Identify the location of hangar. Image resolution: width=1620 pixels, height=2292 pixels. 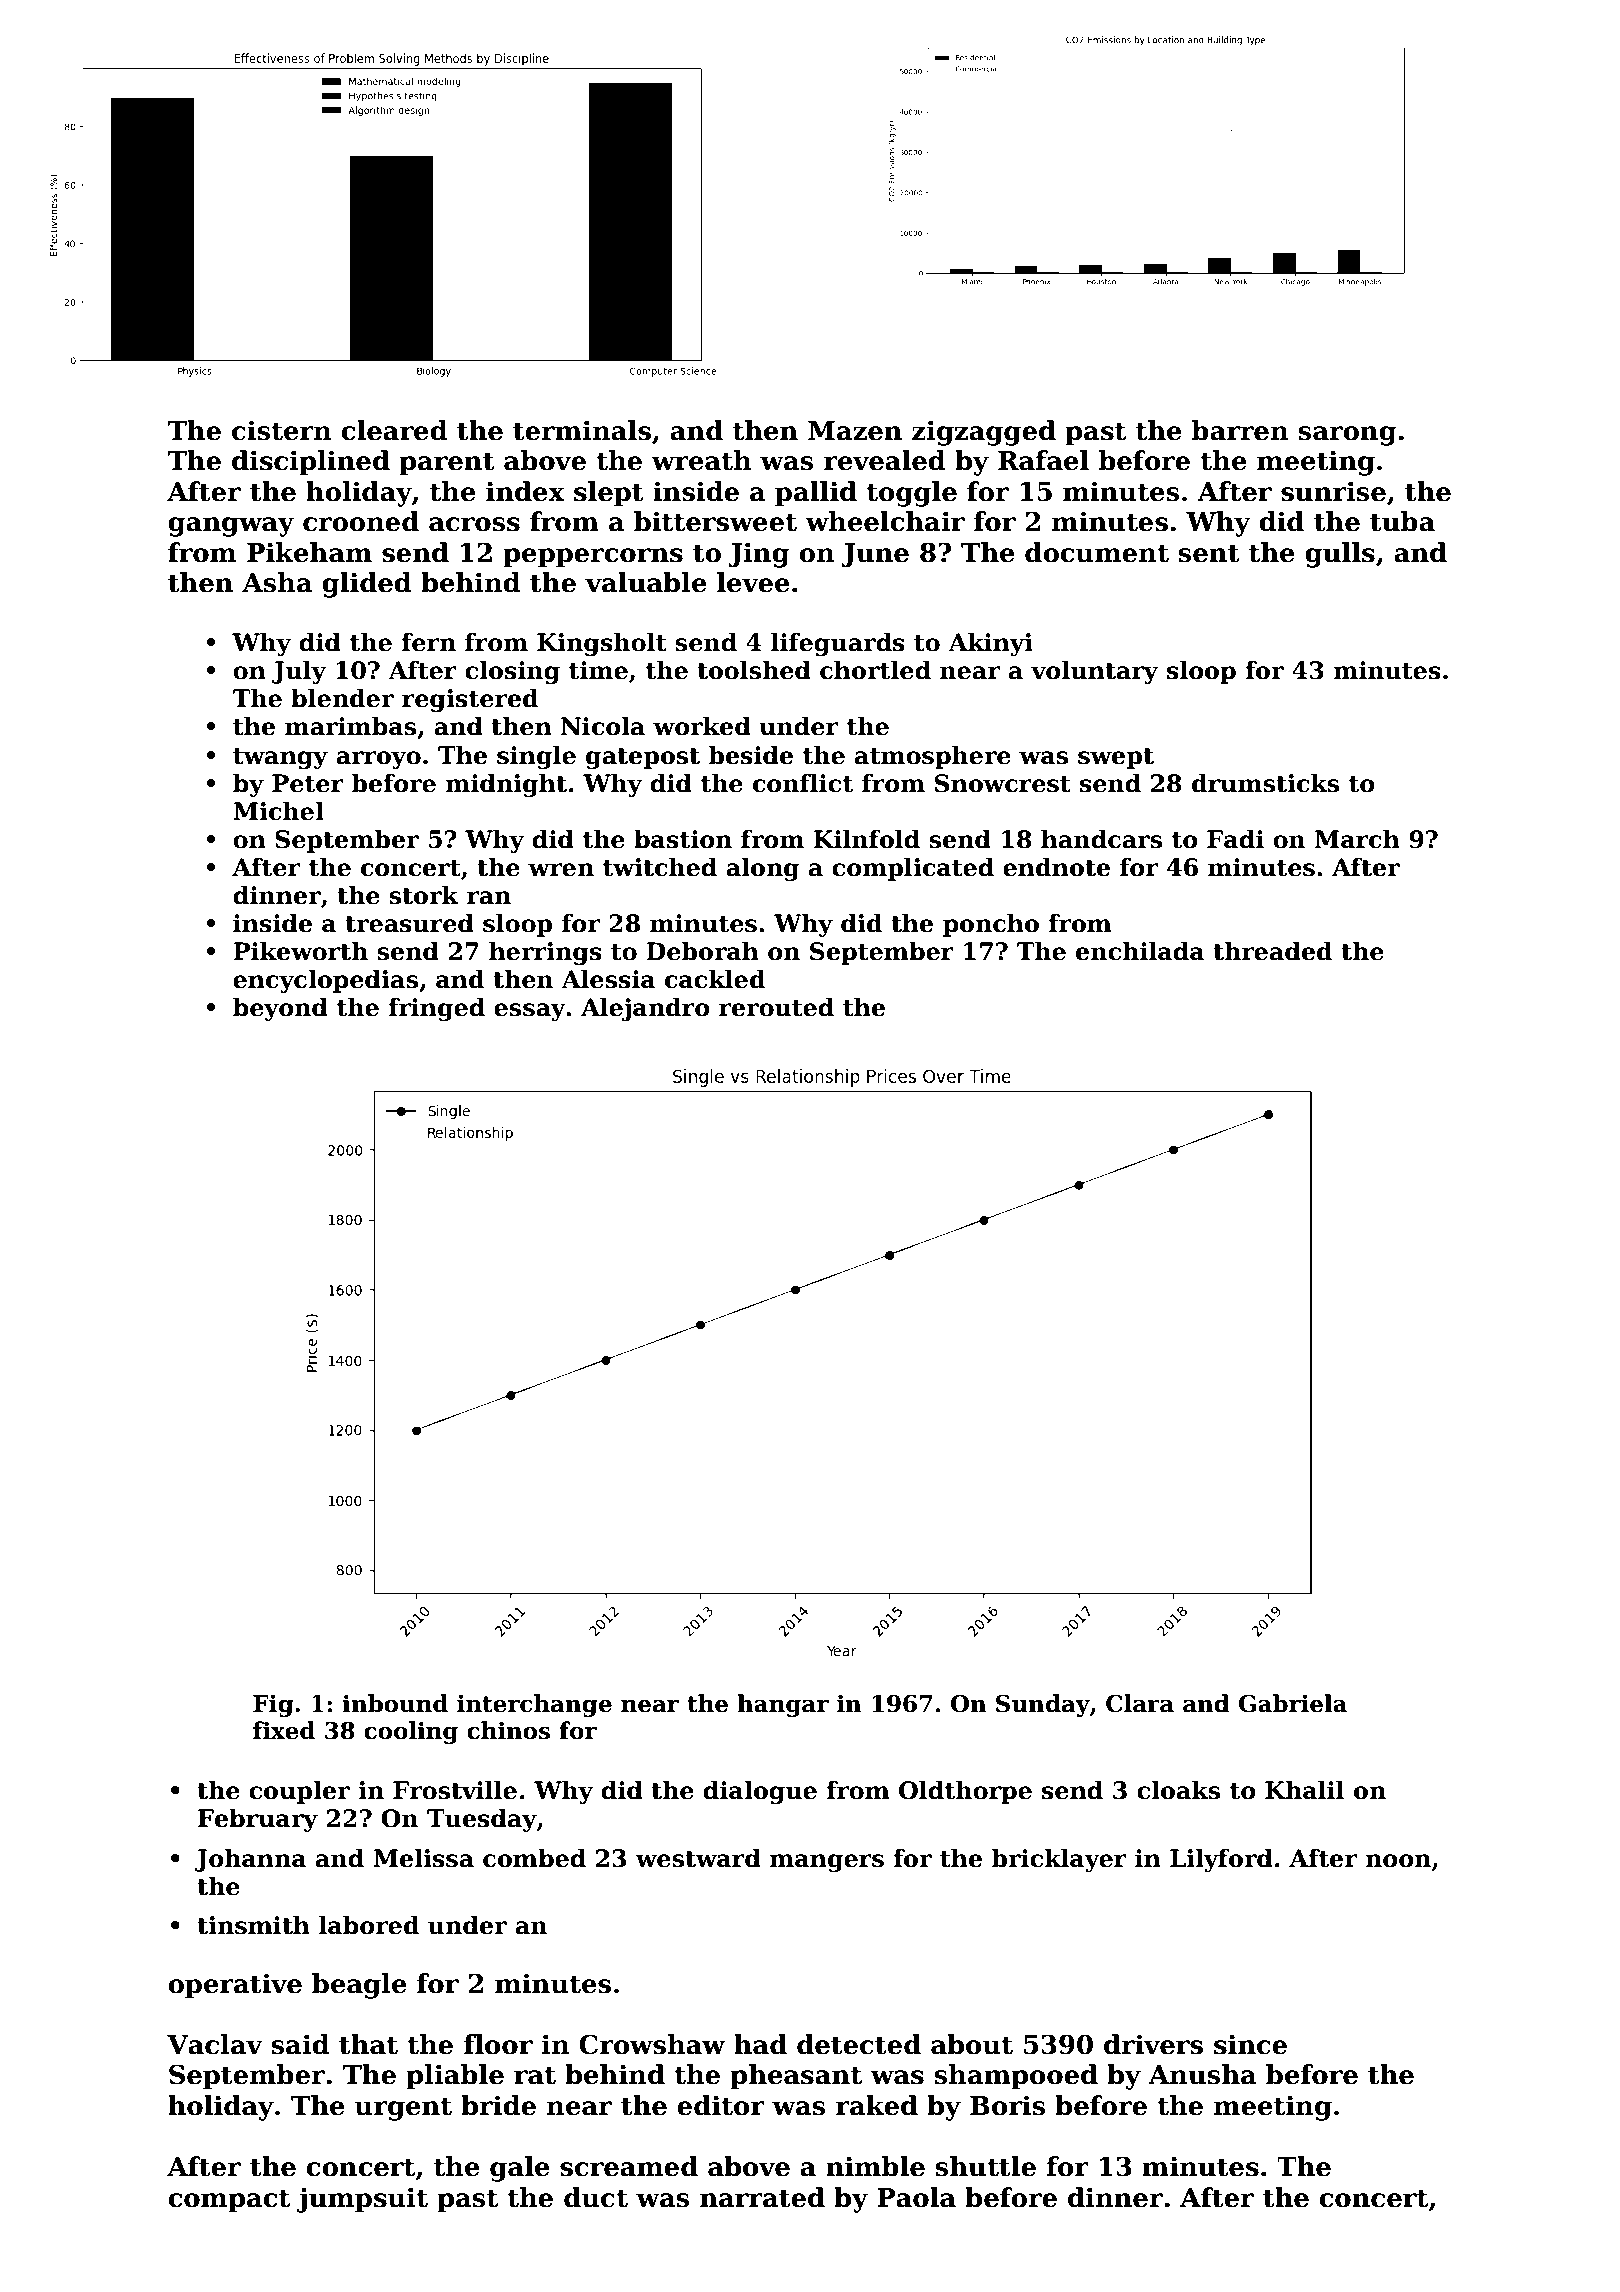
(783, 1705).
